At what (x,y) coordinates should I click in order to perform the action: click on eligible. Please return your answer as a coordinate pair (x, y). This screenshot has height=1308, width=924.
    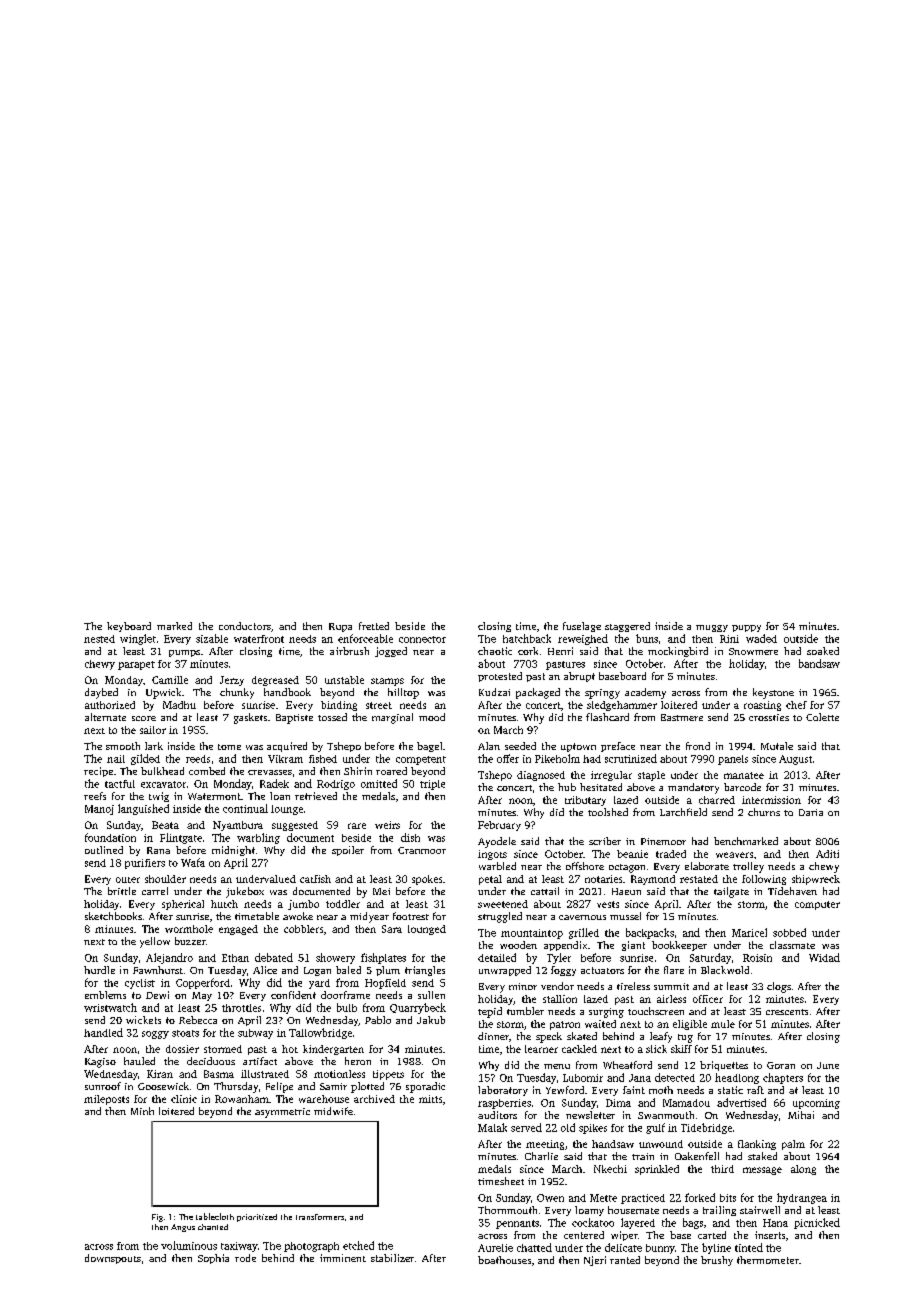
    Looking at the image, I should click on (690, 1025).
